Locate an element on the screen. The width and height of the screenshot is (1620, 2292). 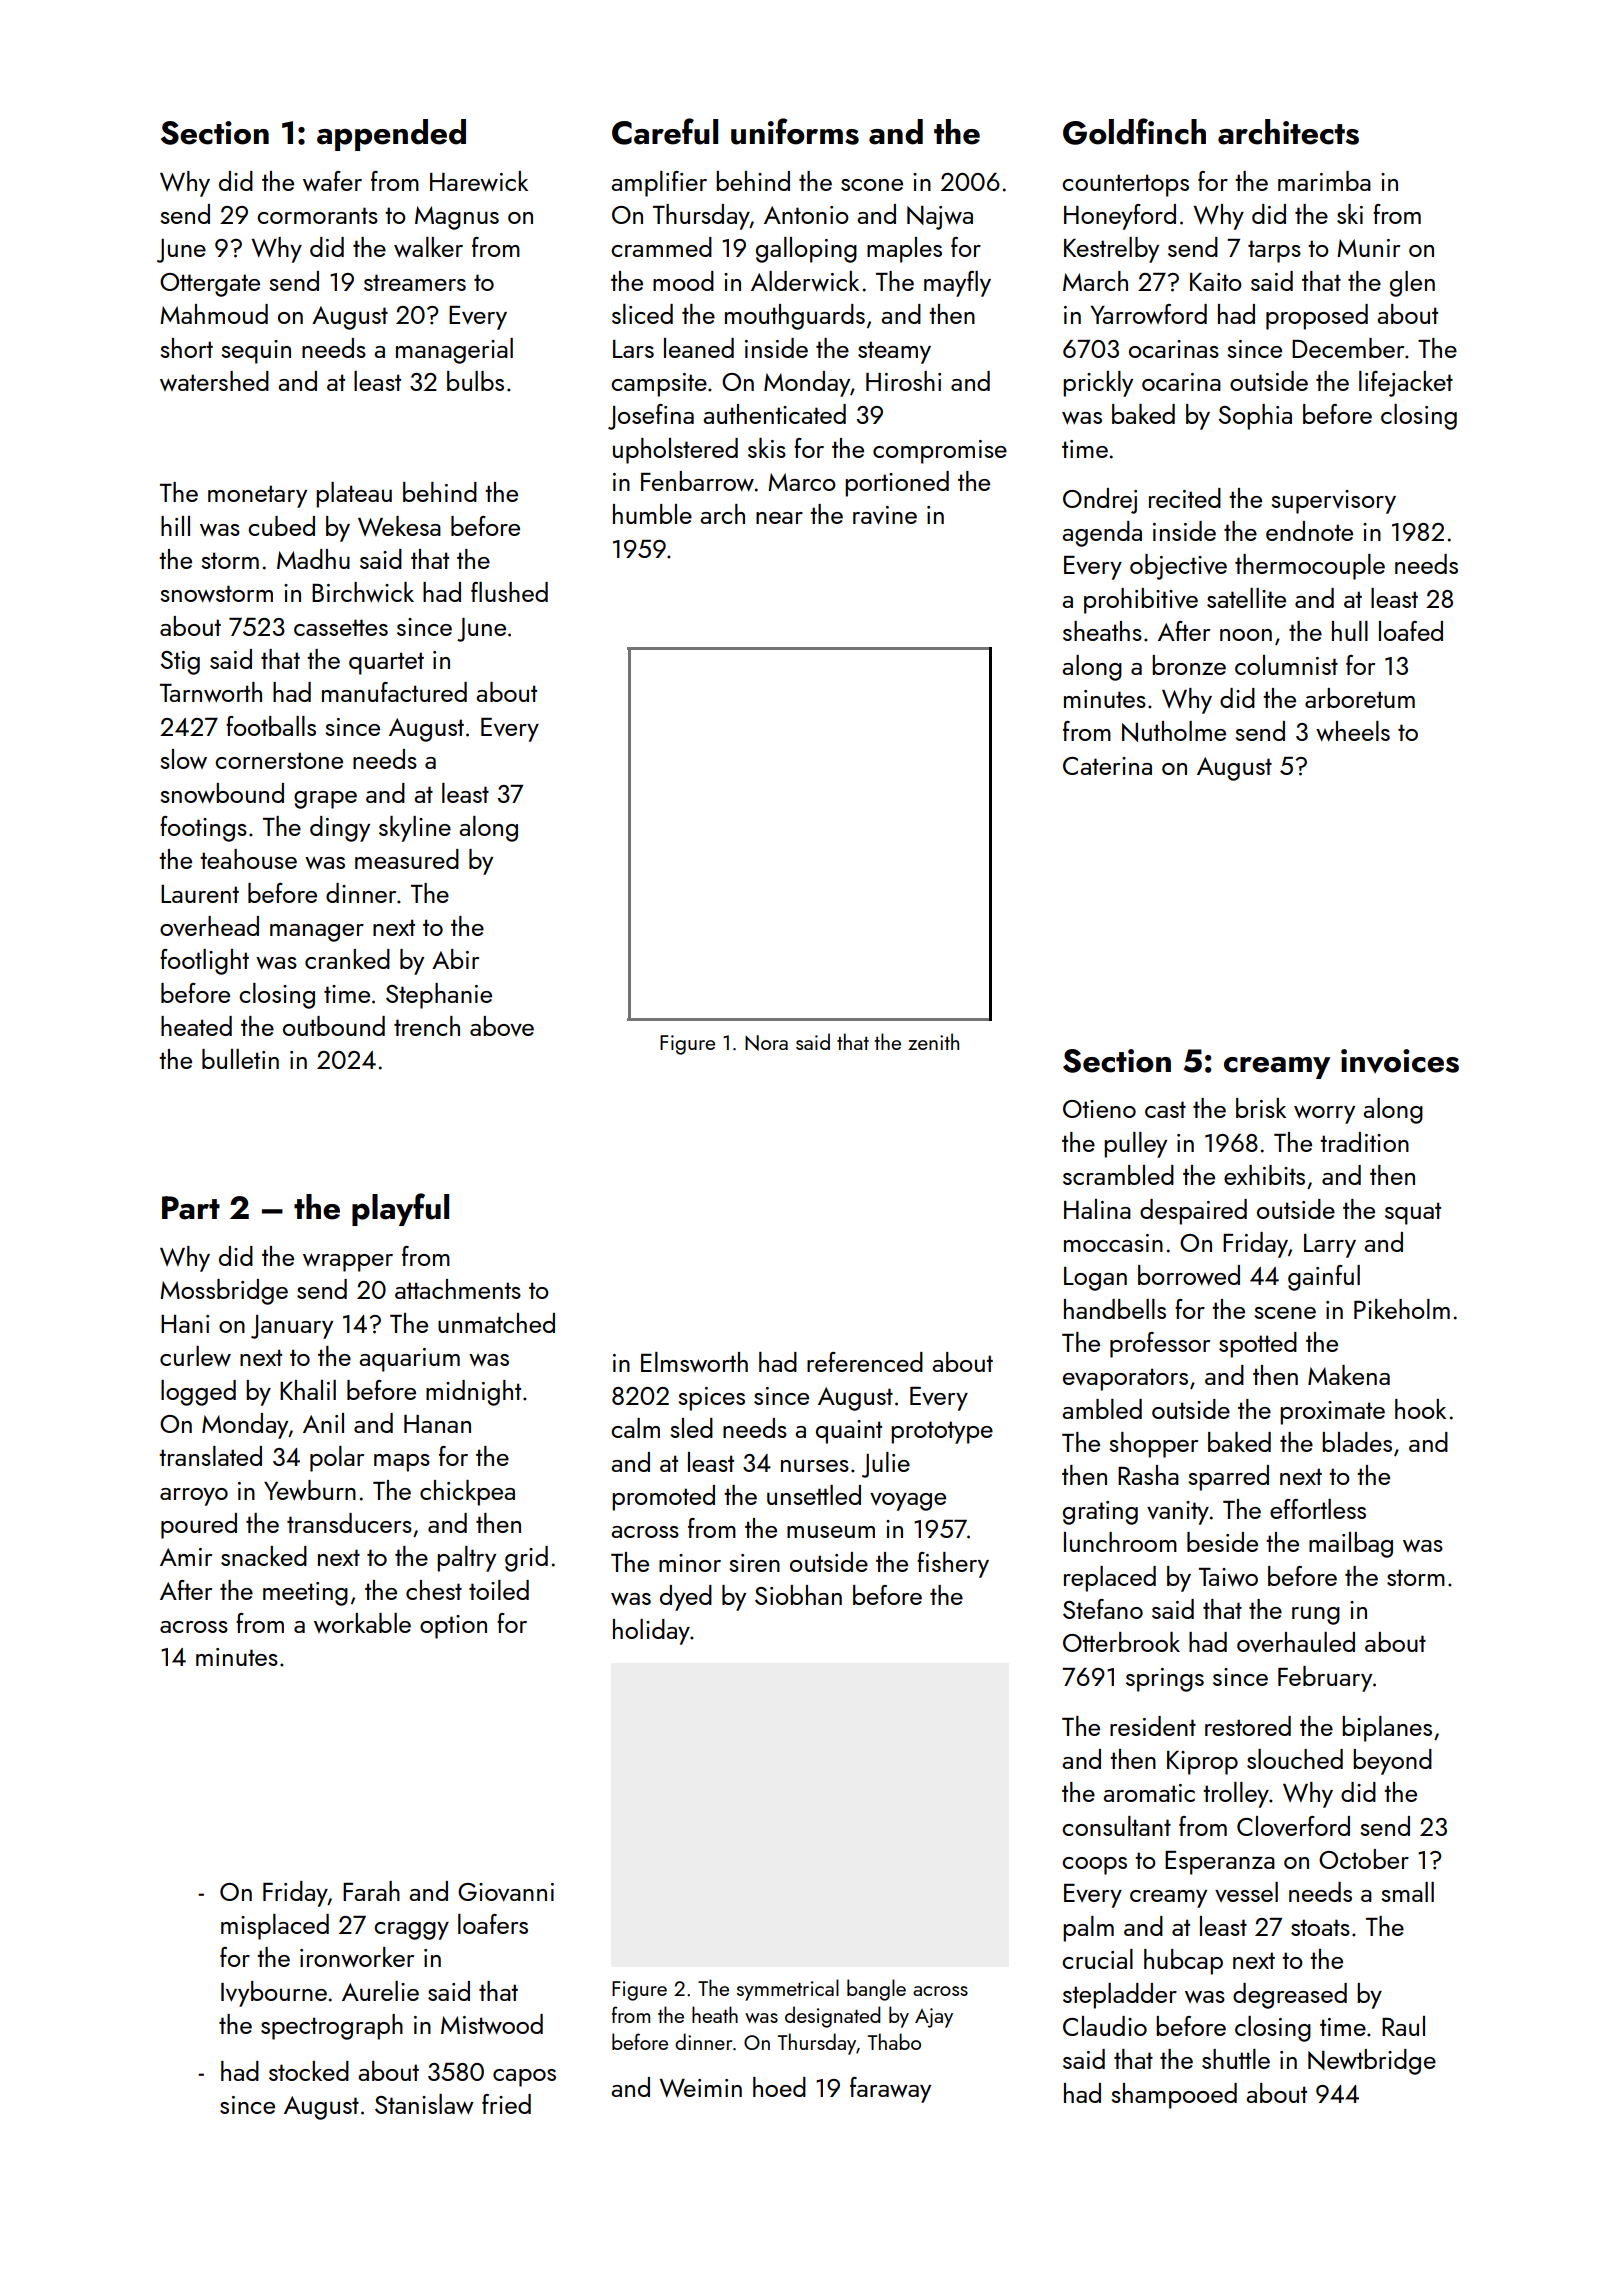
uniforms is located at coordinates (795, 131).
